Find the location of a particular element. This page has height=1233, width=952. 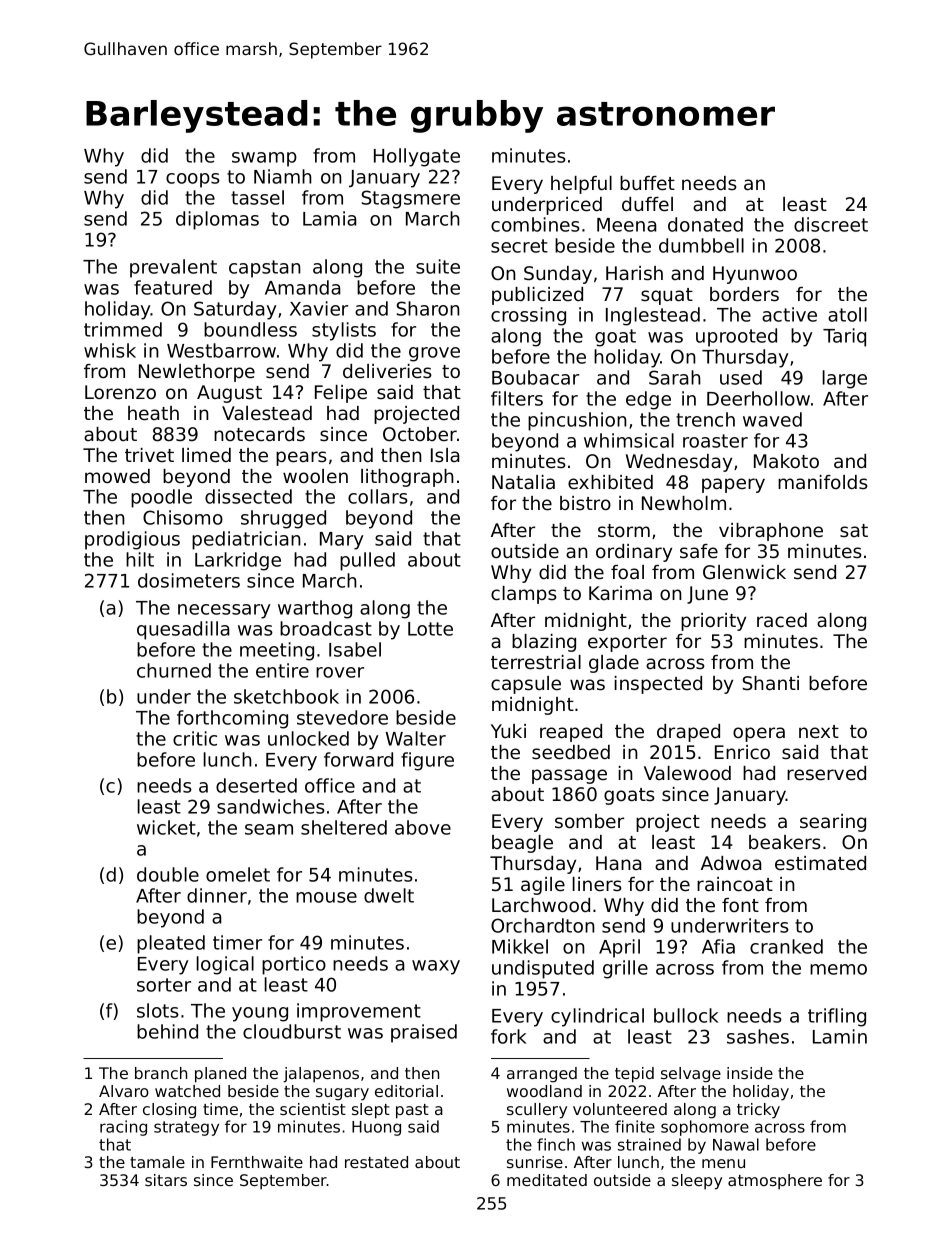

Hollygate is located at coordinates (417, 157).
